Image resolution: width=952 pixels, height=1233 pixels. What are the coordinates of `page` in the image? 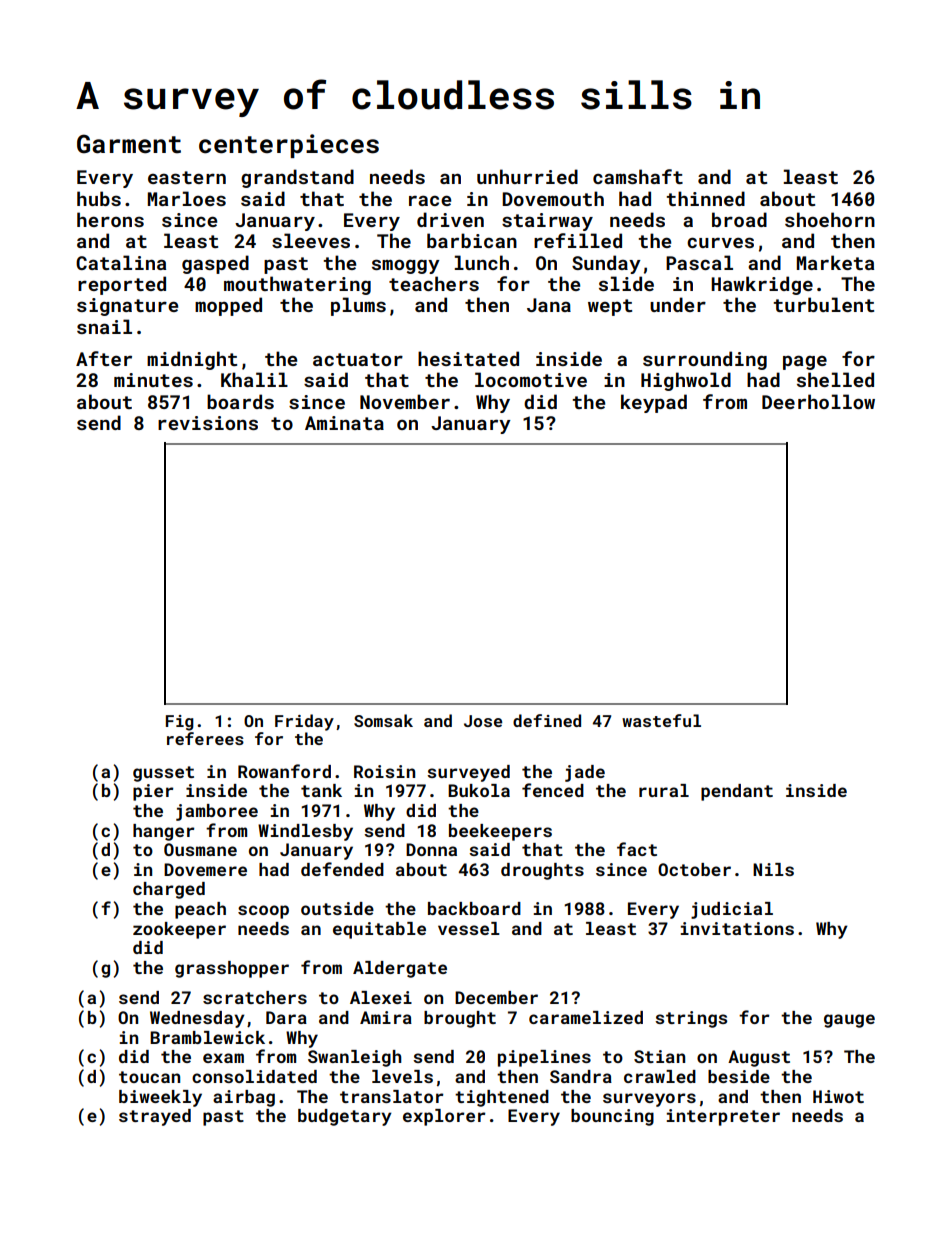 It's located at (805, 362).
